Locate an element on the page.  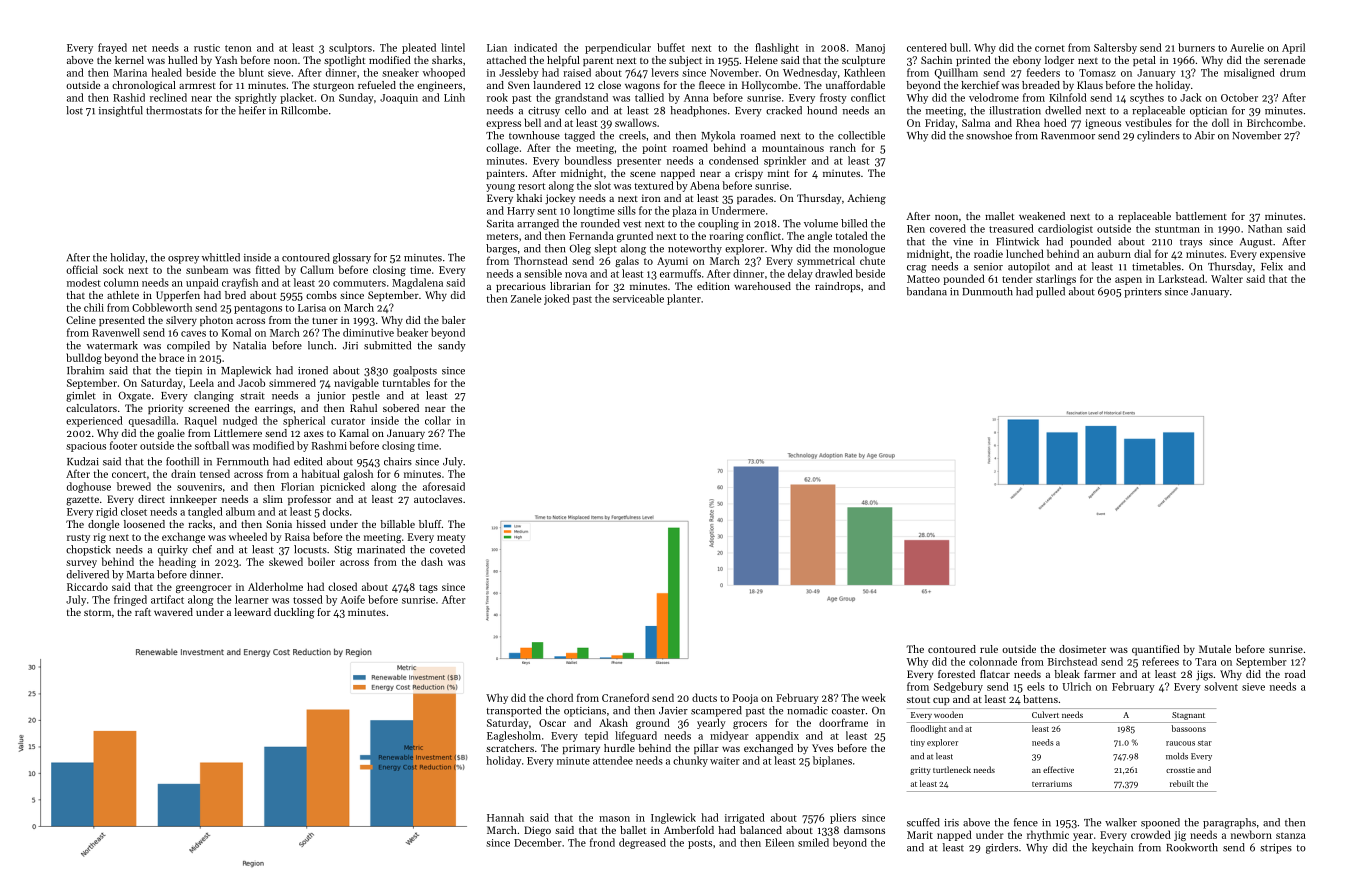
girders is located at coordinates (1002, 848).
